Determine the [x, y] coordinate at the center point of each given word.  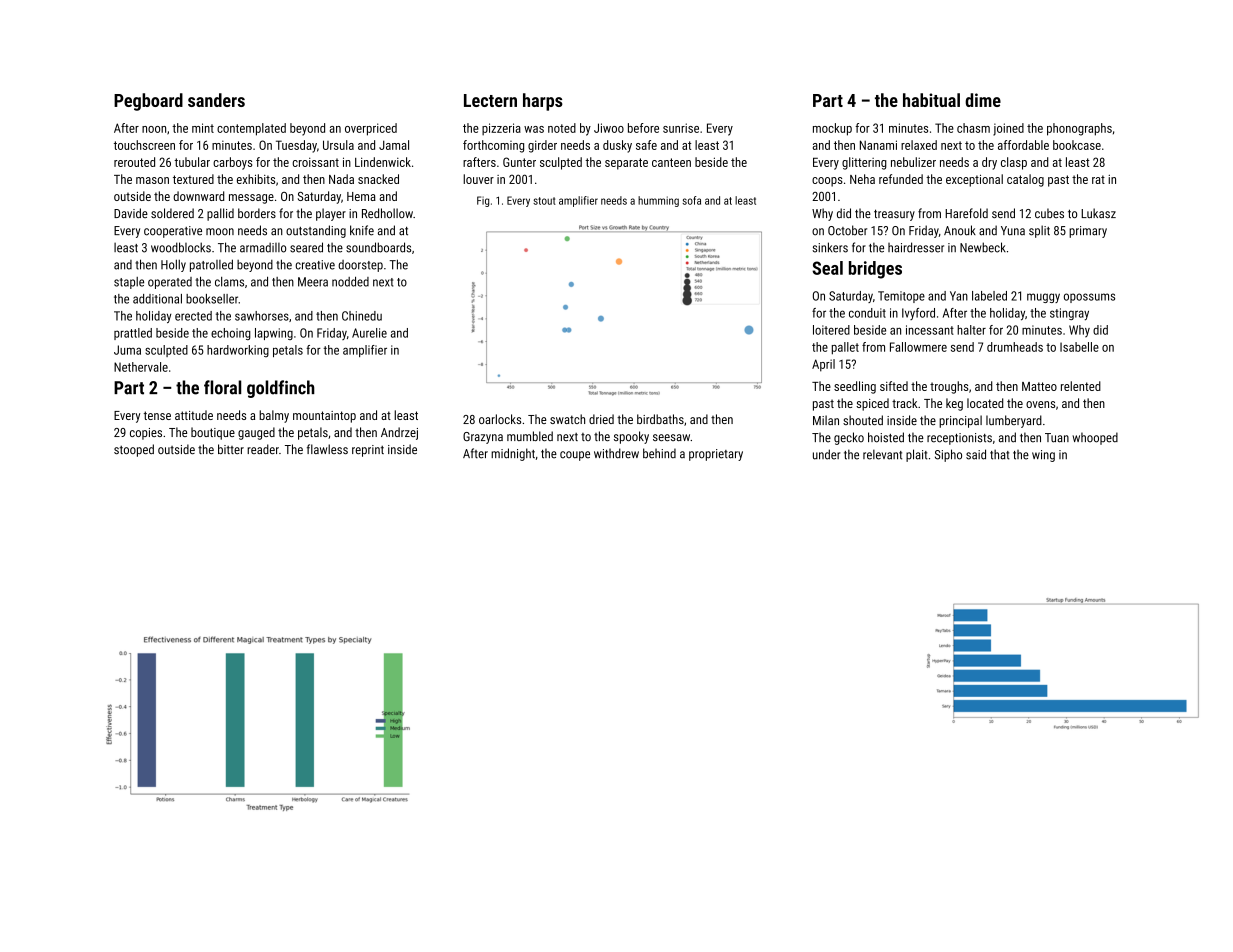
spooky [631, 437]
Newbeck [983, 247]
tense [157, 415]
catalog [1025, 180]
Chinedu [362, 316]
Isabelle [1079, 347]
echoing [231, 334]
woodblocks [181, 247]
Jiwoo [609, 128]
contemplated [251, 129]
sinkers [830, 247]
